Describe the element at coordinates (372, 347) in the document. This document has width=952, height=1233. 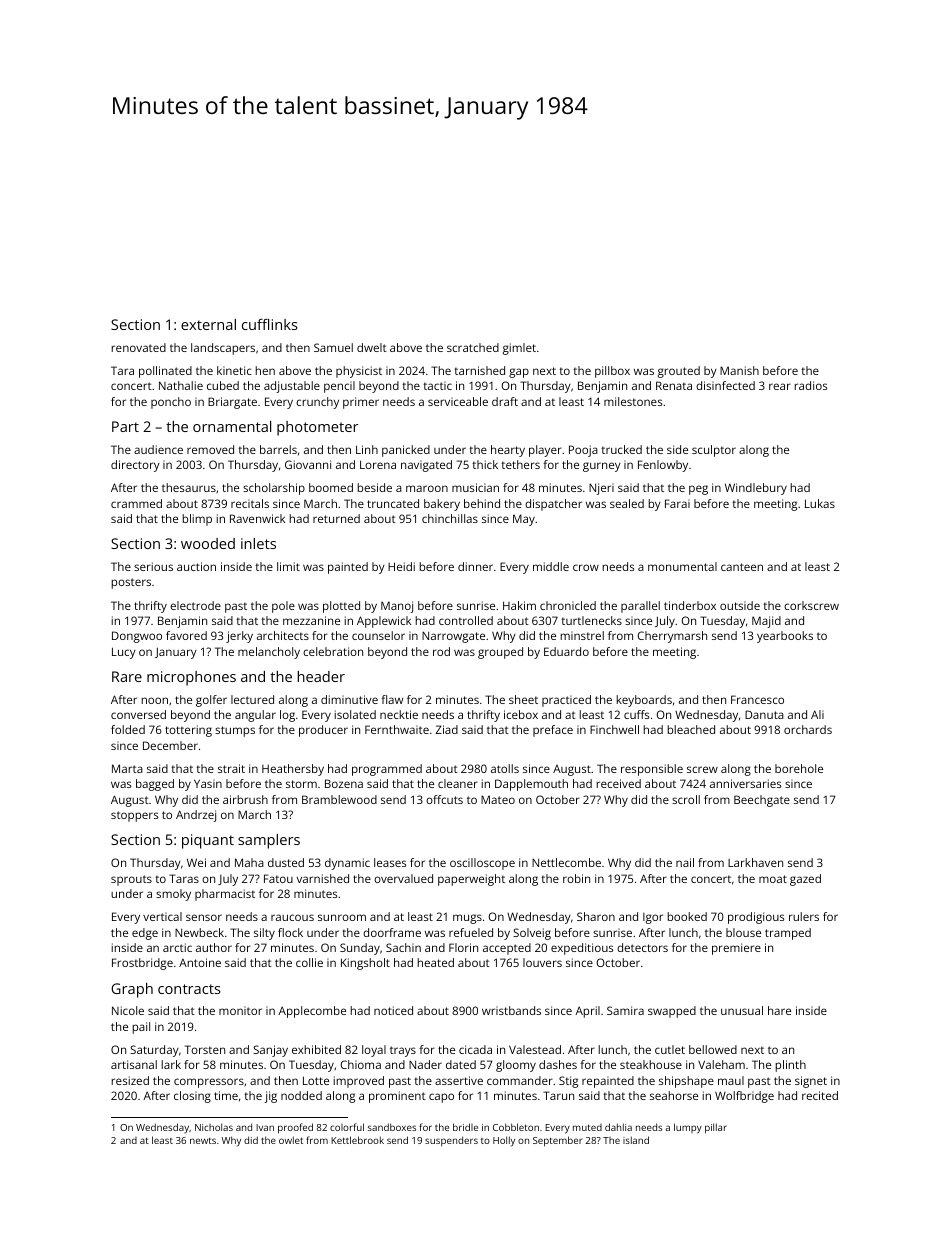
I see `dwelt` at that location.
